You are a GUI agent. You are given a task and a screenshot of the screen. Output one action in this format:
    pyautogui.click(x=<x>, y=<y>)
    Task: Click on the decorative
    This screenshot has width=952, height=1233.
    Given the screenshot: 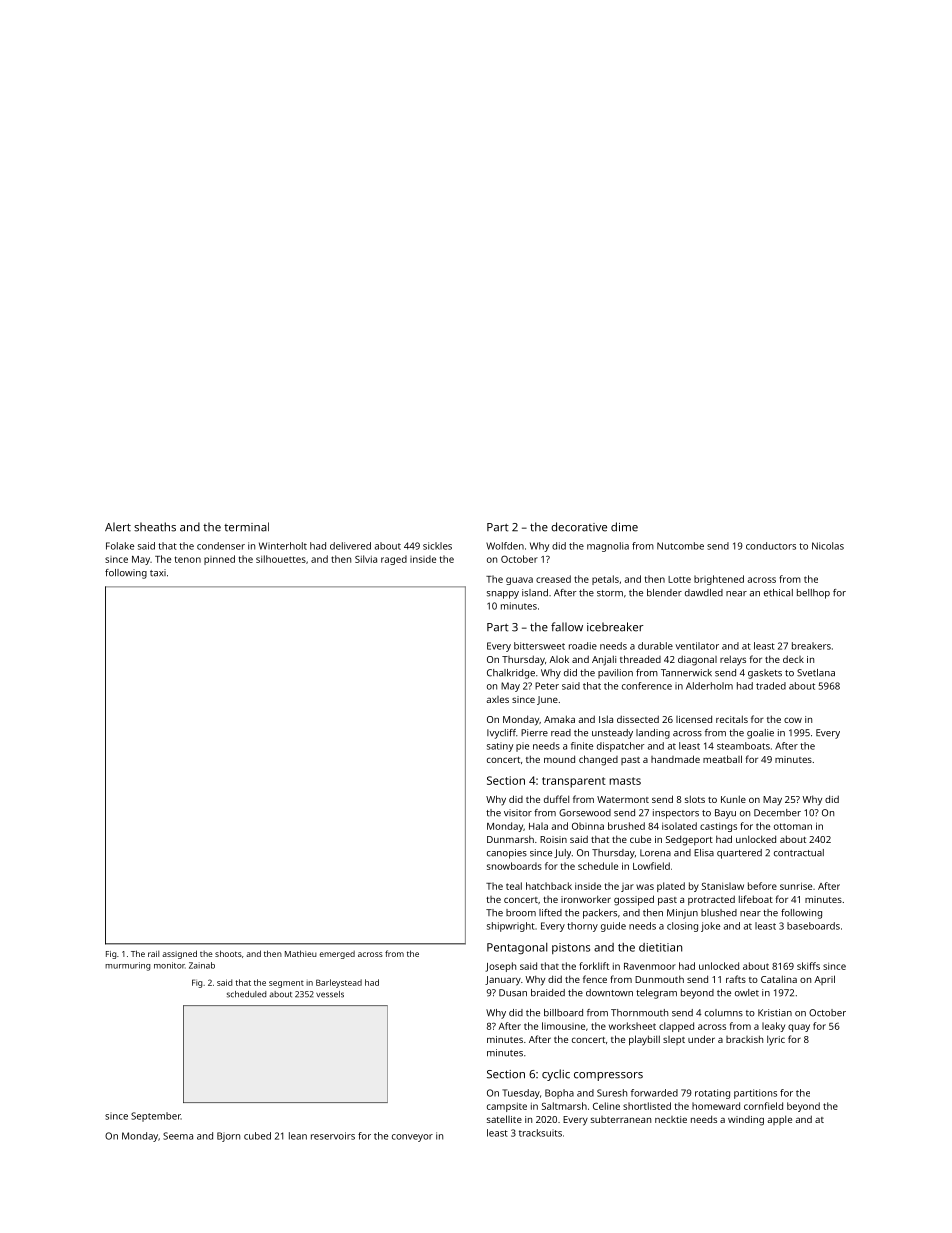 What is the action you would take?
    pyautogui.click(x=579, y=527)
